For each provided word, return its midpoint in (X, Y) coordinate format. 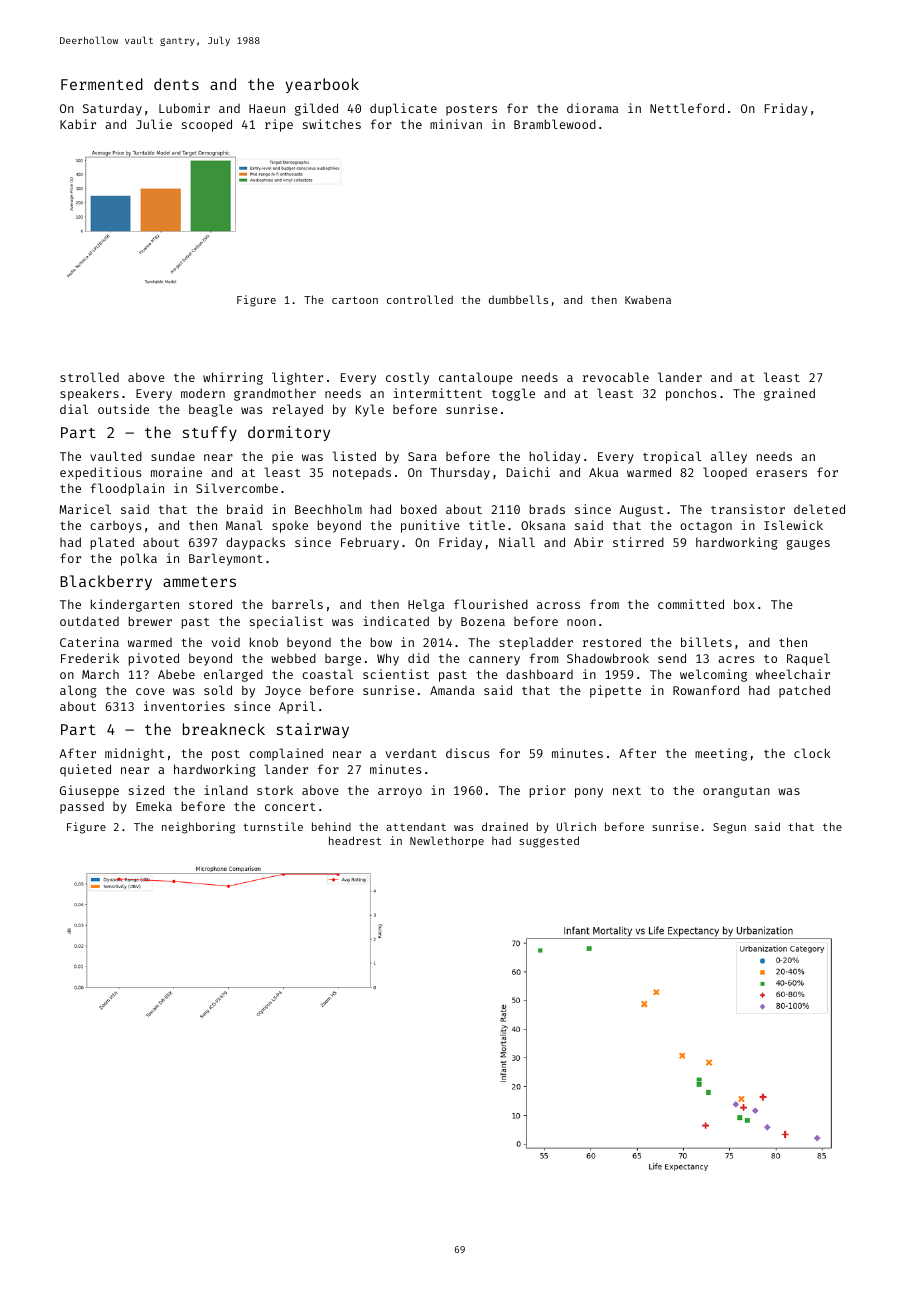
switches (332, 124)
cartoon (355, 300)
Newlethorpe (447, 842)
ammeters (199, 582)
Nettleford (687, 108)
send (672, 658)
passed (82, 808)
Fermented (102, 84)
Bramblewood (555, 124)
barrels (297, 604)
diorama (592, 108)
